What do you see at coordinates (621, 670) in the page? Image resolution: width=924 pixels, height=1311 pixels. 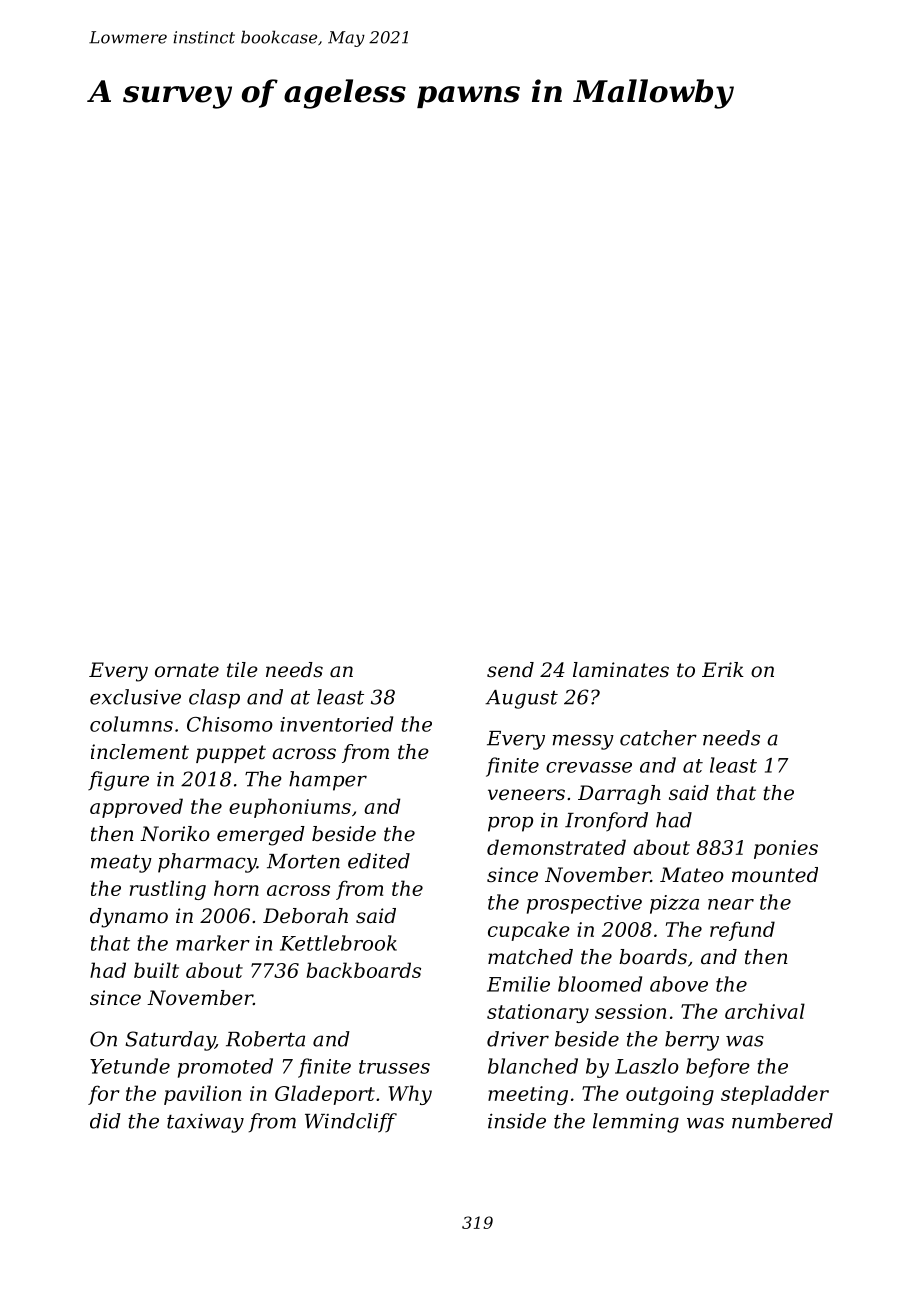 I see `laminates` at bounding box center [621, 670].
